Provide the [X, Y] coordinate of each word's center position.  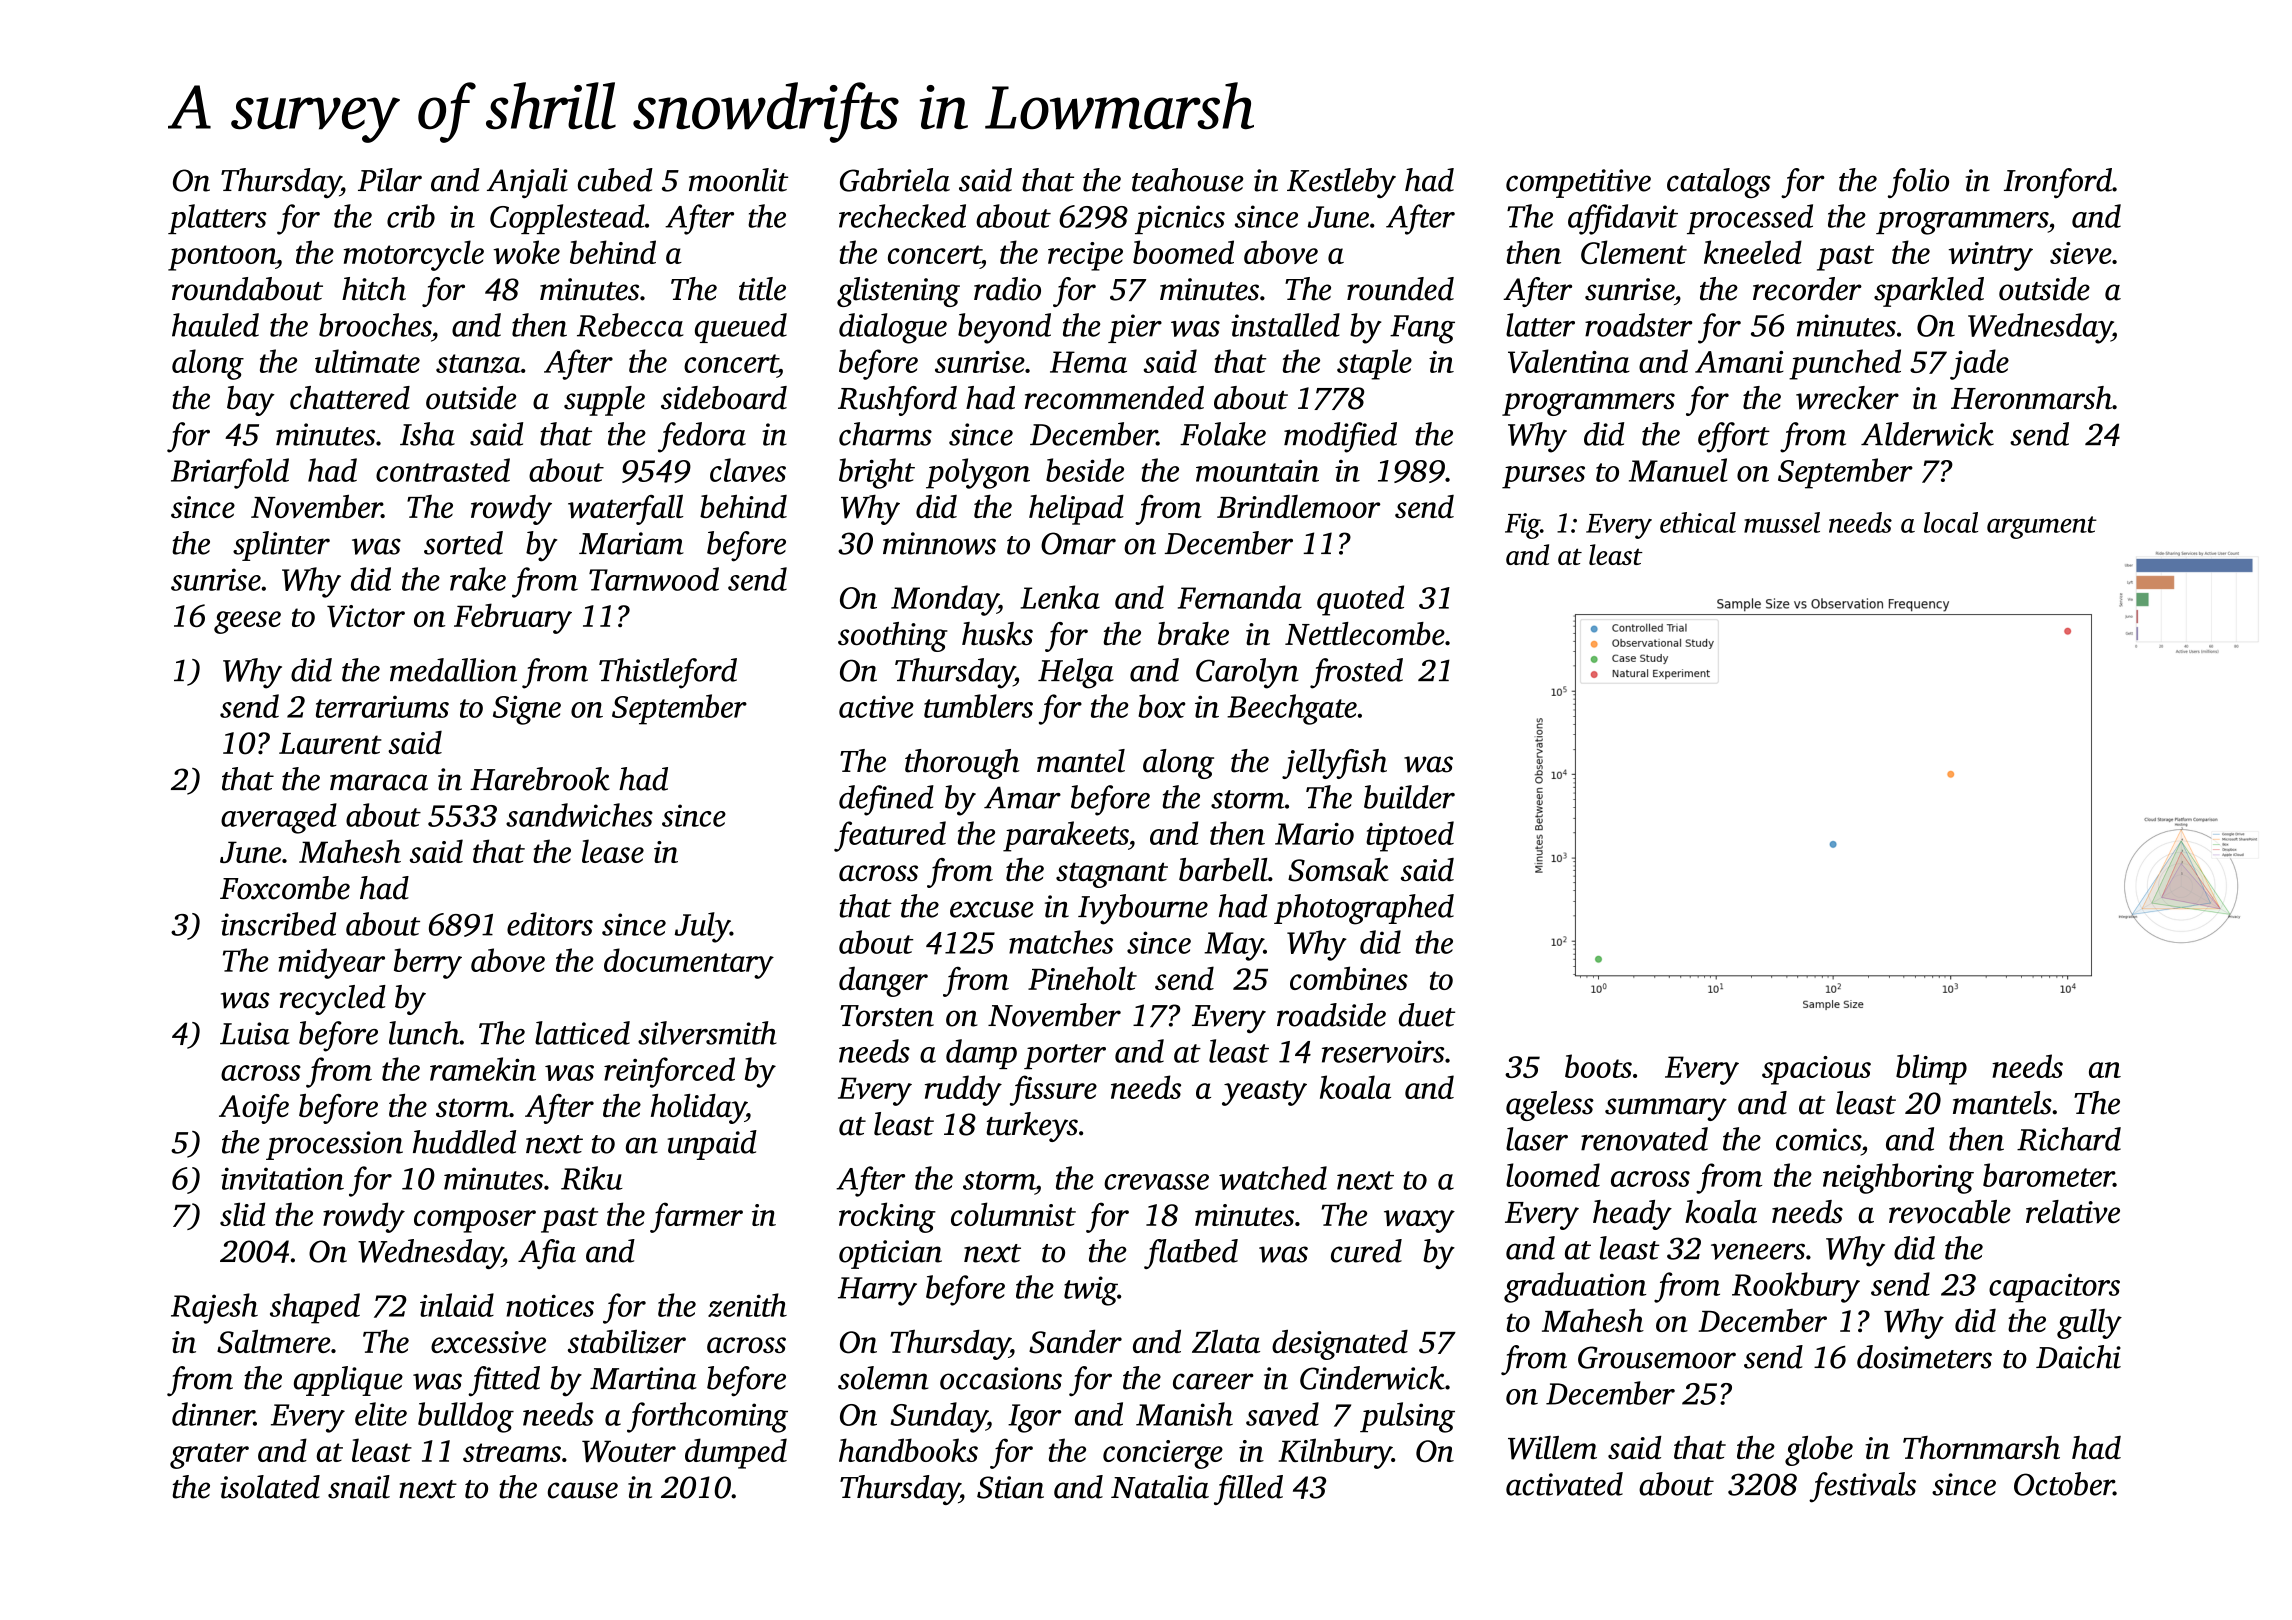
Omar [1078, 543]
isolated [270, 1487]
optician [890, 1254]
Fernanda [1240, 597]
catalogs [1719, 183]
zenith [747, 1305]
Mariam [631, 543]
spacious [1816, 1070]
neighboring [1898, 1178]
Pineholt [1082, 978]
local [1951, 522]
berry [428, 963]
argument [2042, 527]
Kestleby [1341, 183]
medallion [453, 670]
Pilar [390, 180]
